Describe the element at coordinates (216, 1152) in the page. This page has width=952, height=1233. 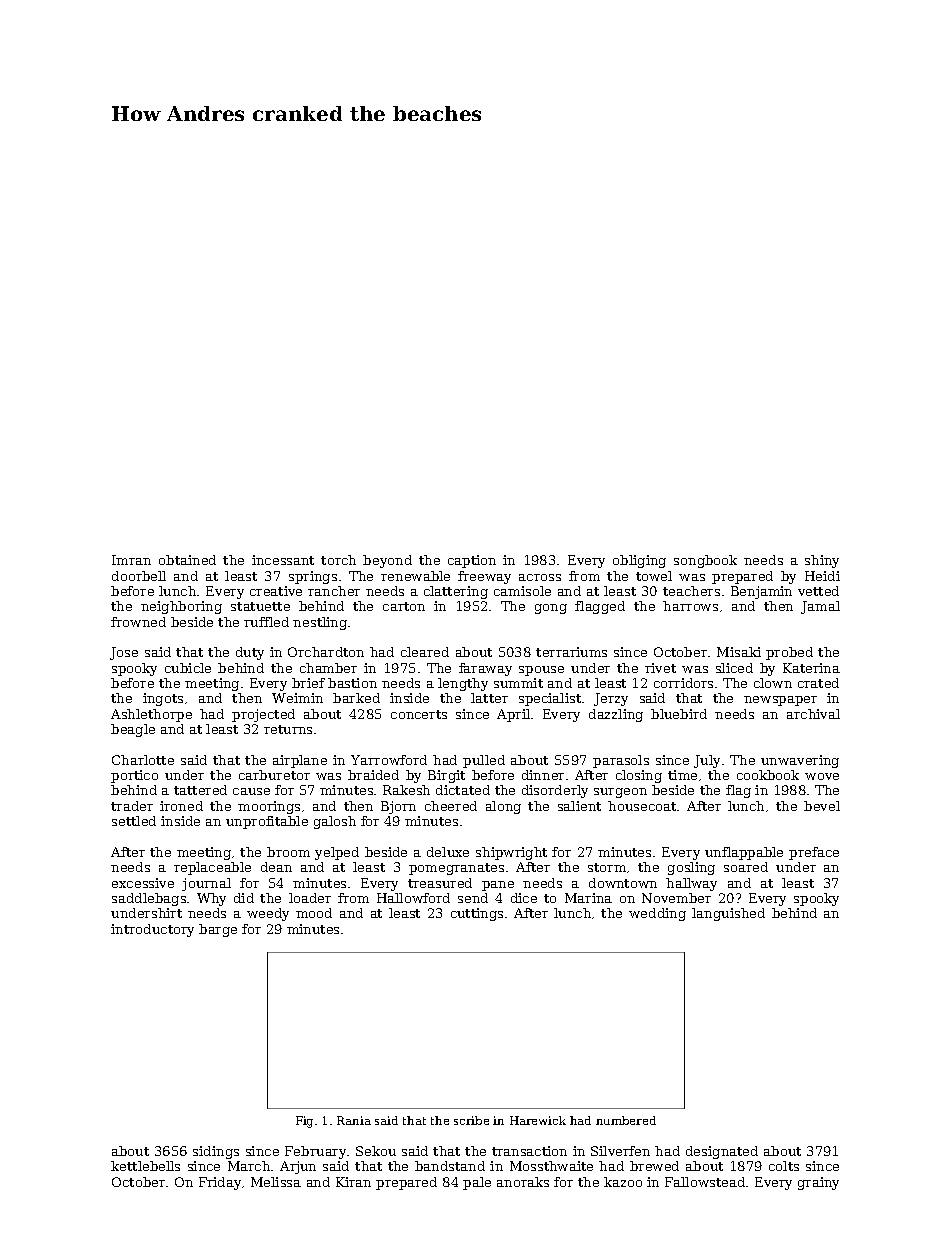
I see `sidings` at that location.
